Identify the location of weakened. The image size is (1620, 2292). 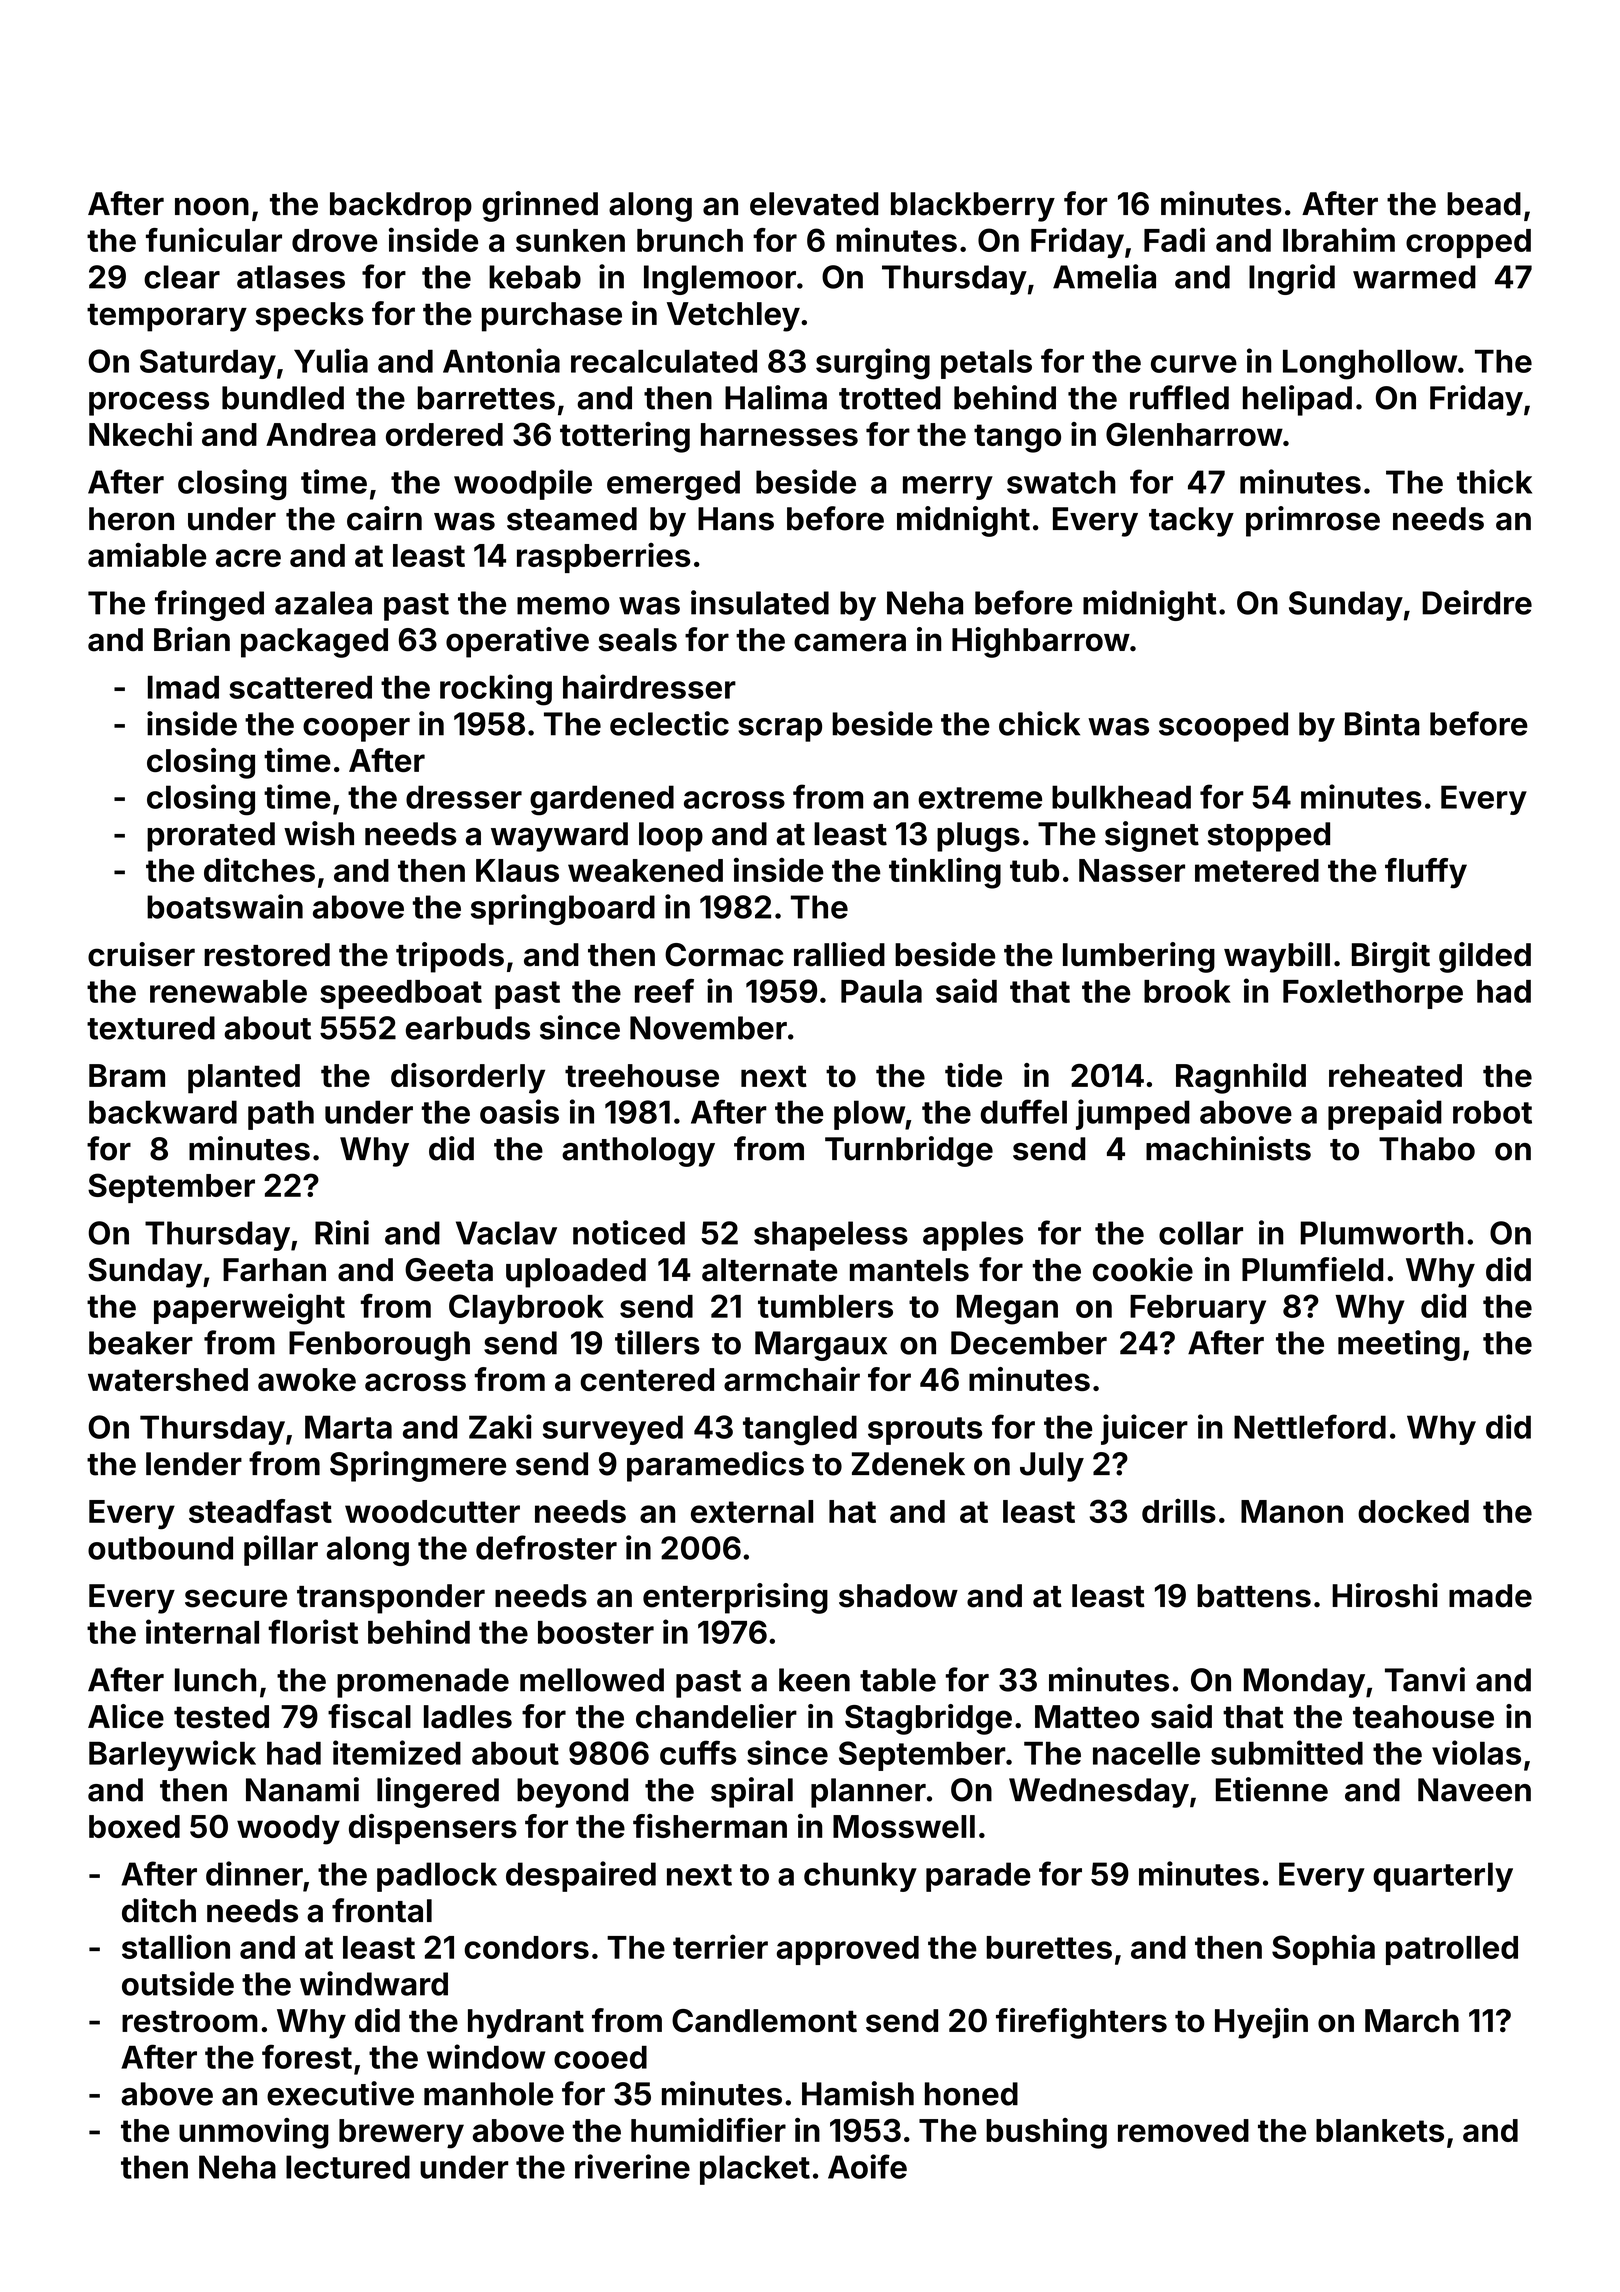
(645, 870).
